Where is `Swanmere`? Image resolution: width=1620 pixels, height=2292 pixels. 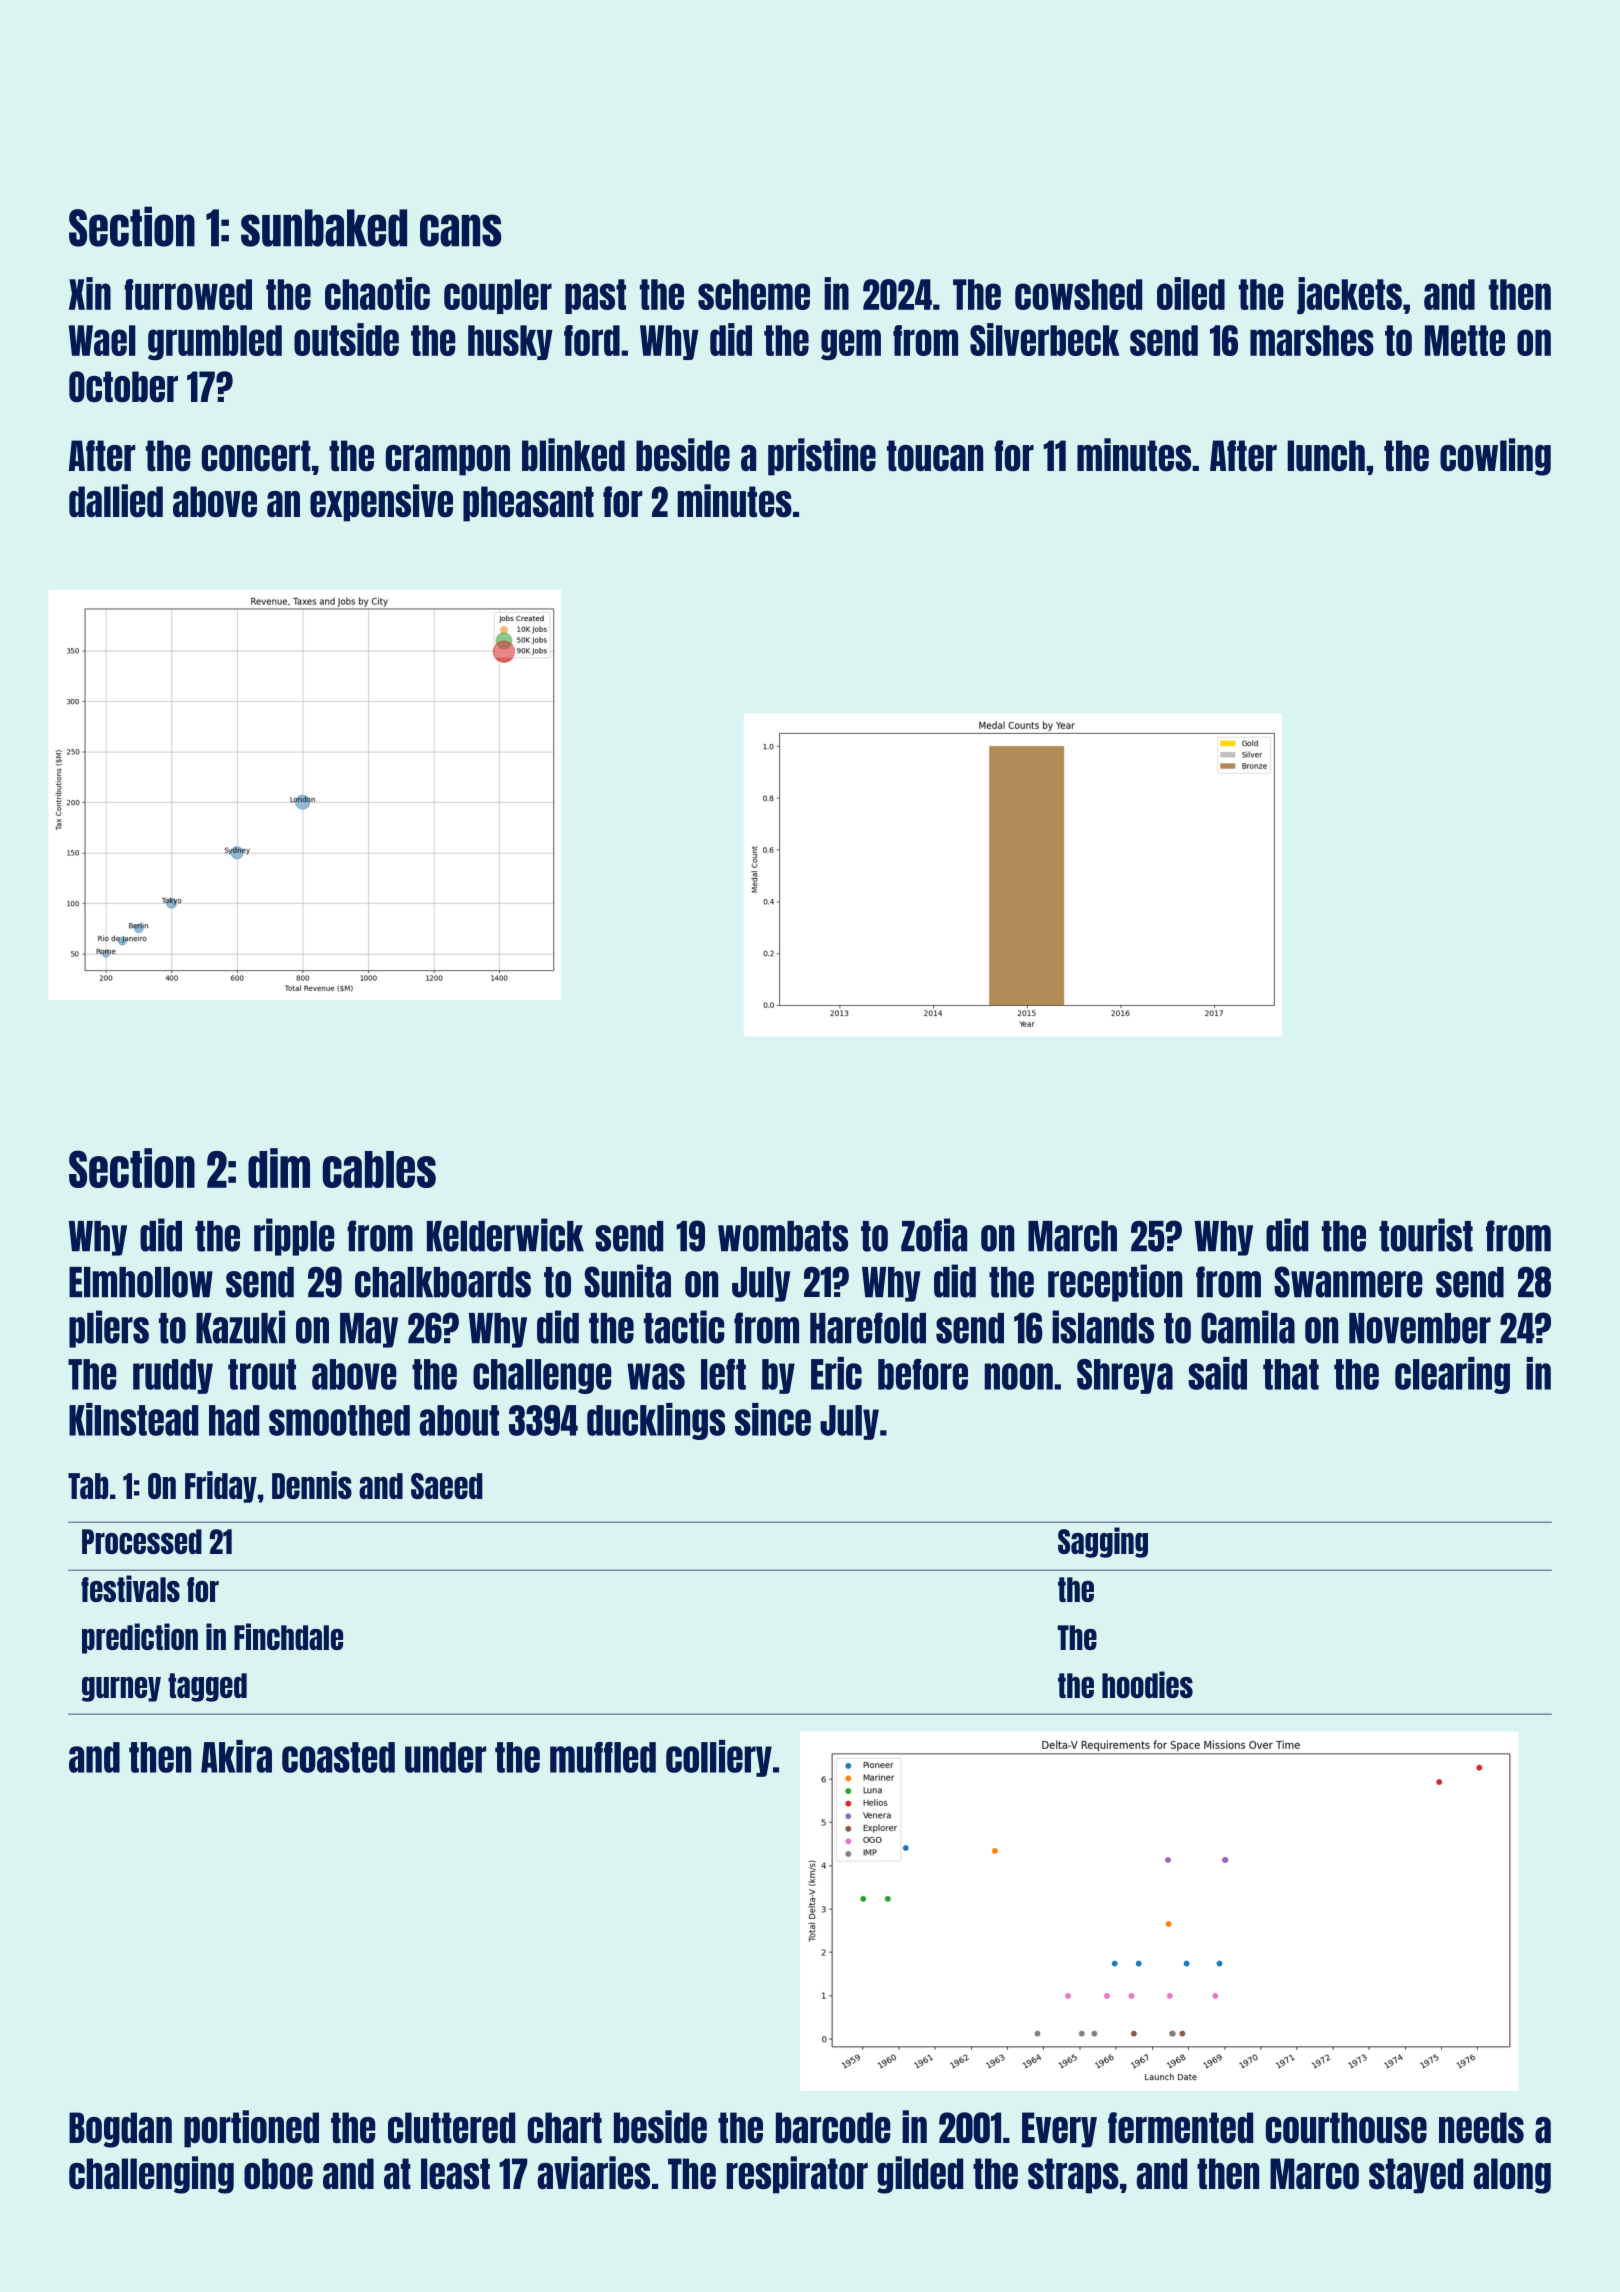 Swanmere is located at coordinates (1348, 1282).
